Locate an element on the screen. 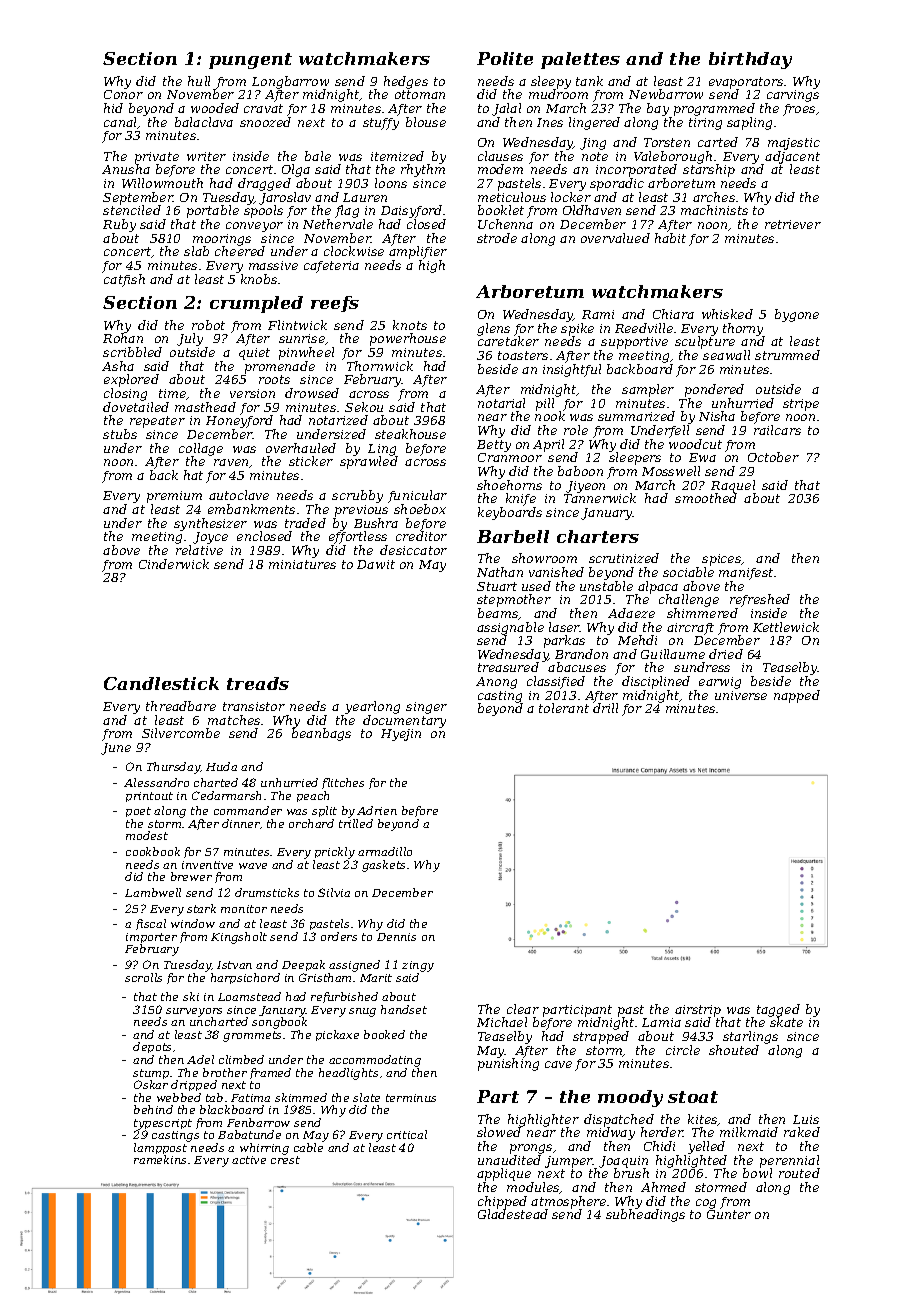 Image resolution: width=924 pixels, height=1314 pixels. railcars is located at coordinates (777, 430).
